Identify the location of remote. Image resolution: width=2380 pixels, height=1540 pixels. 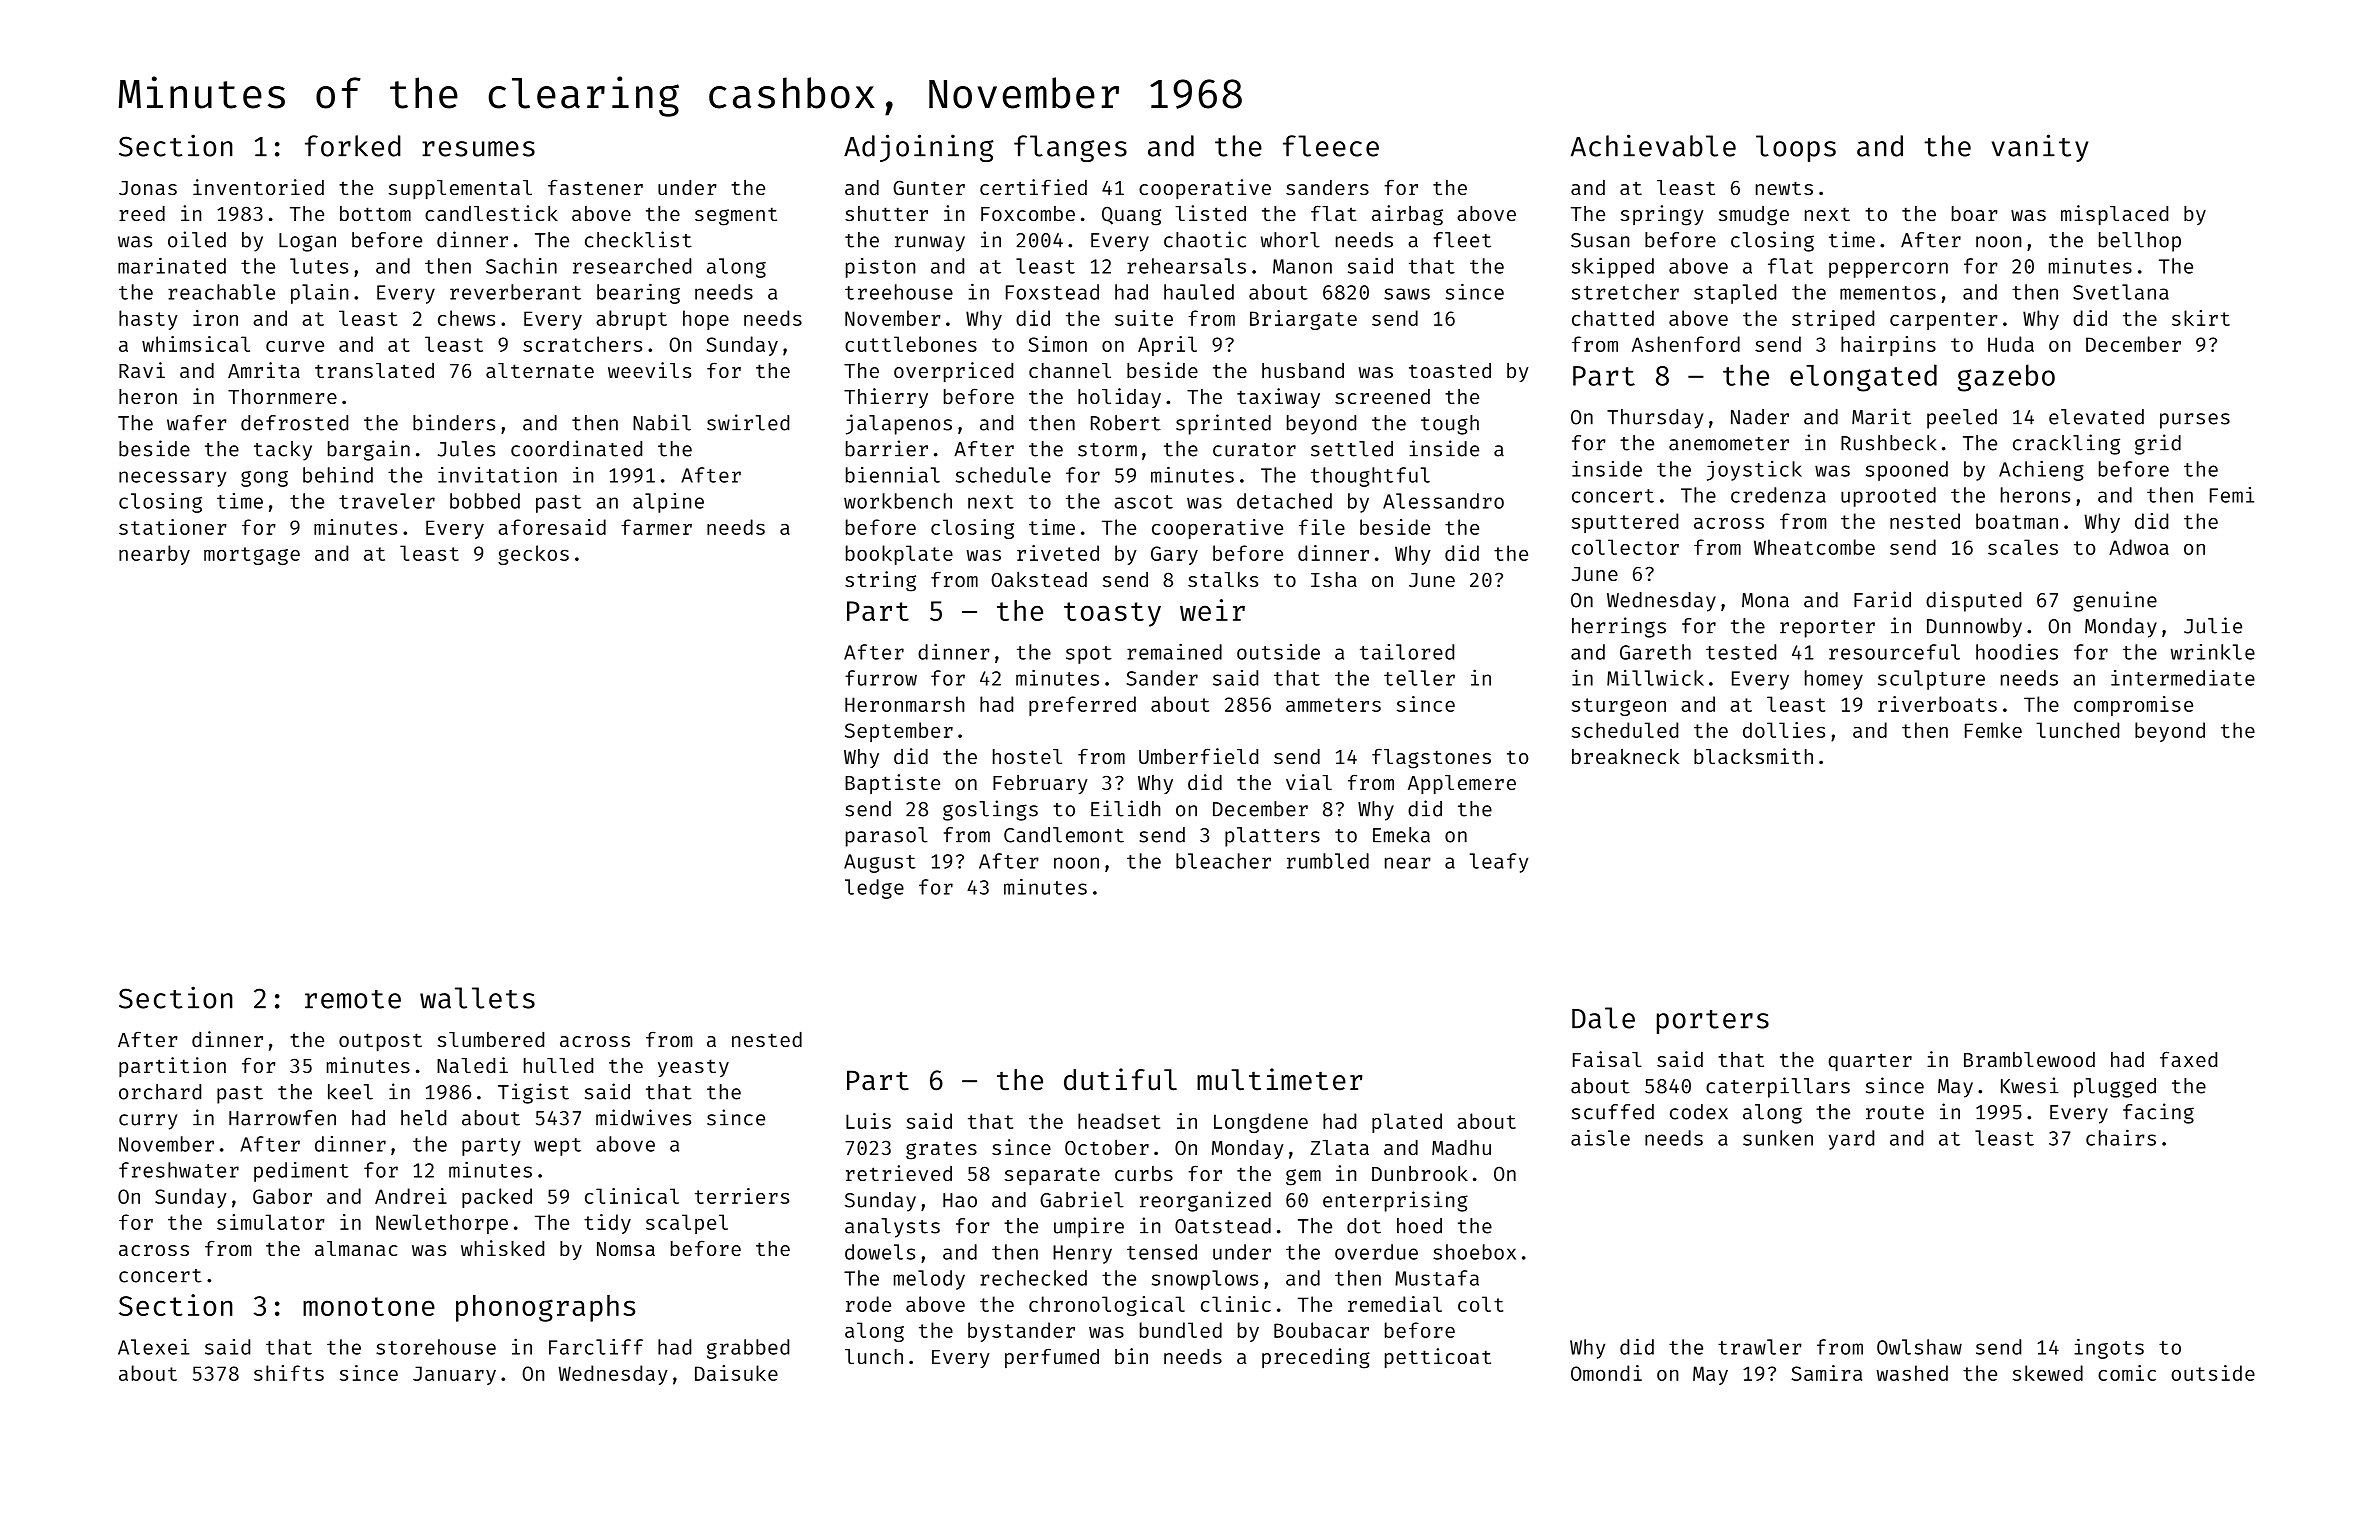
(353, 999).
